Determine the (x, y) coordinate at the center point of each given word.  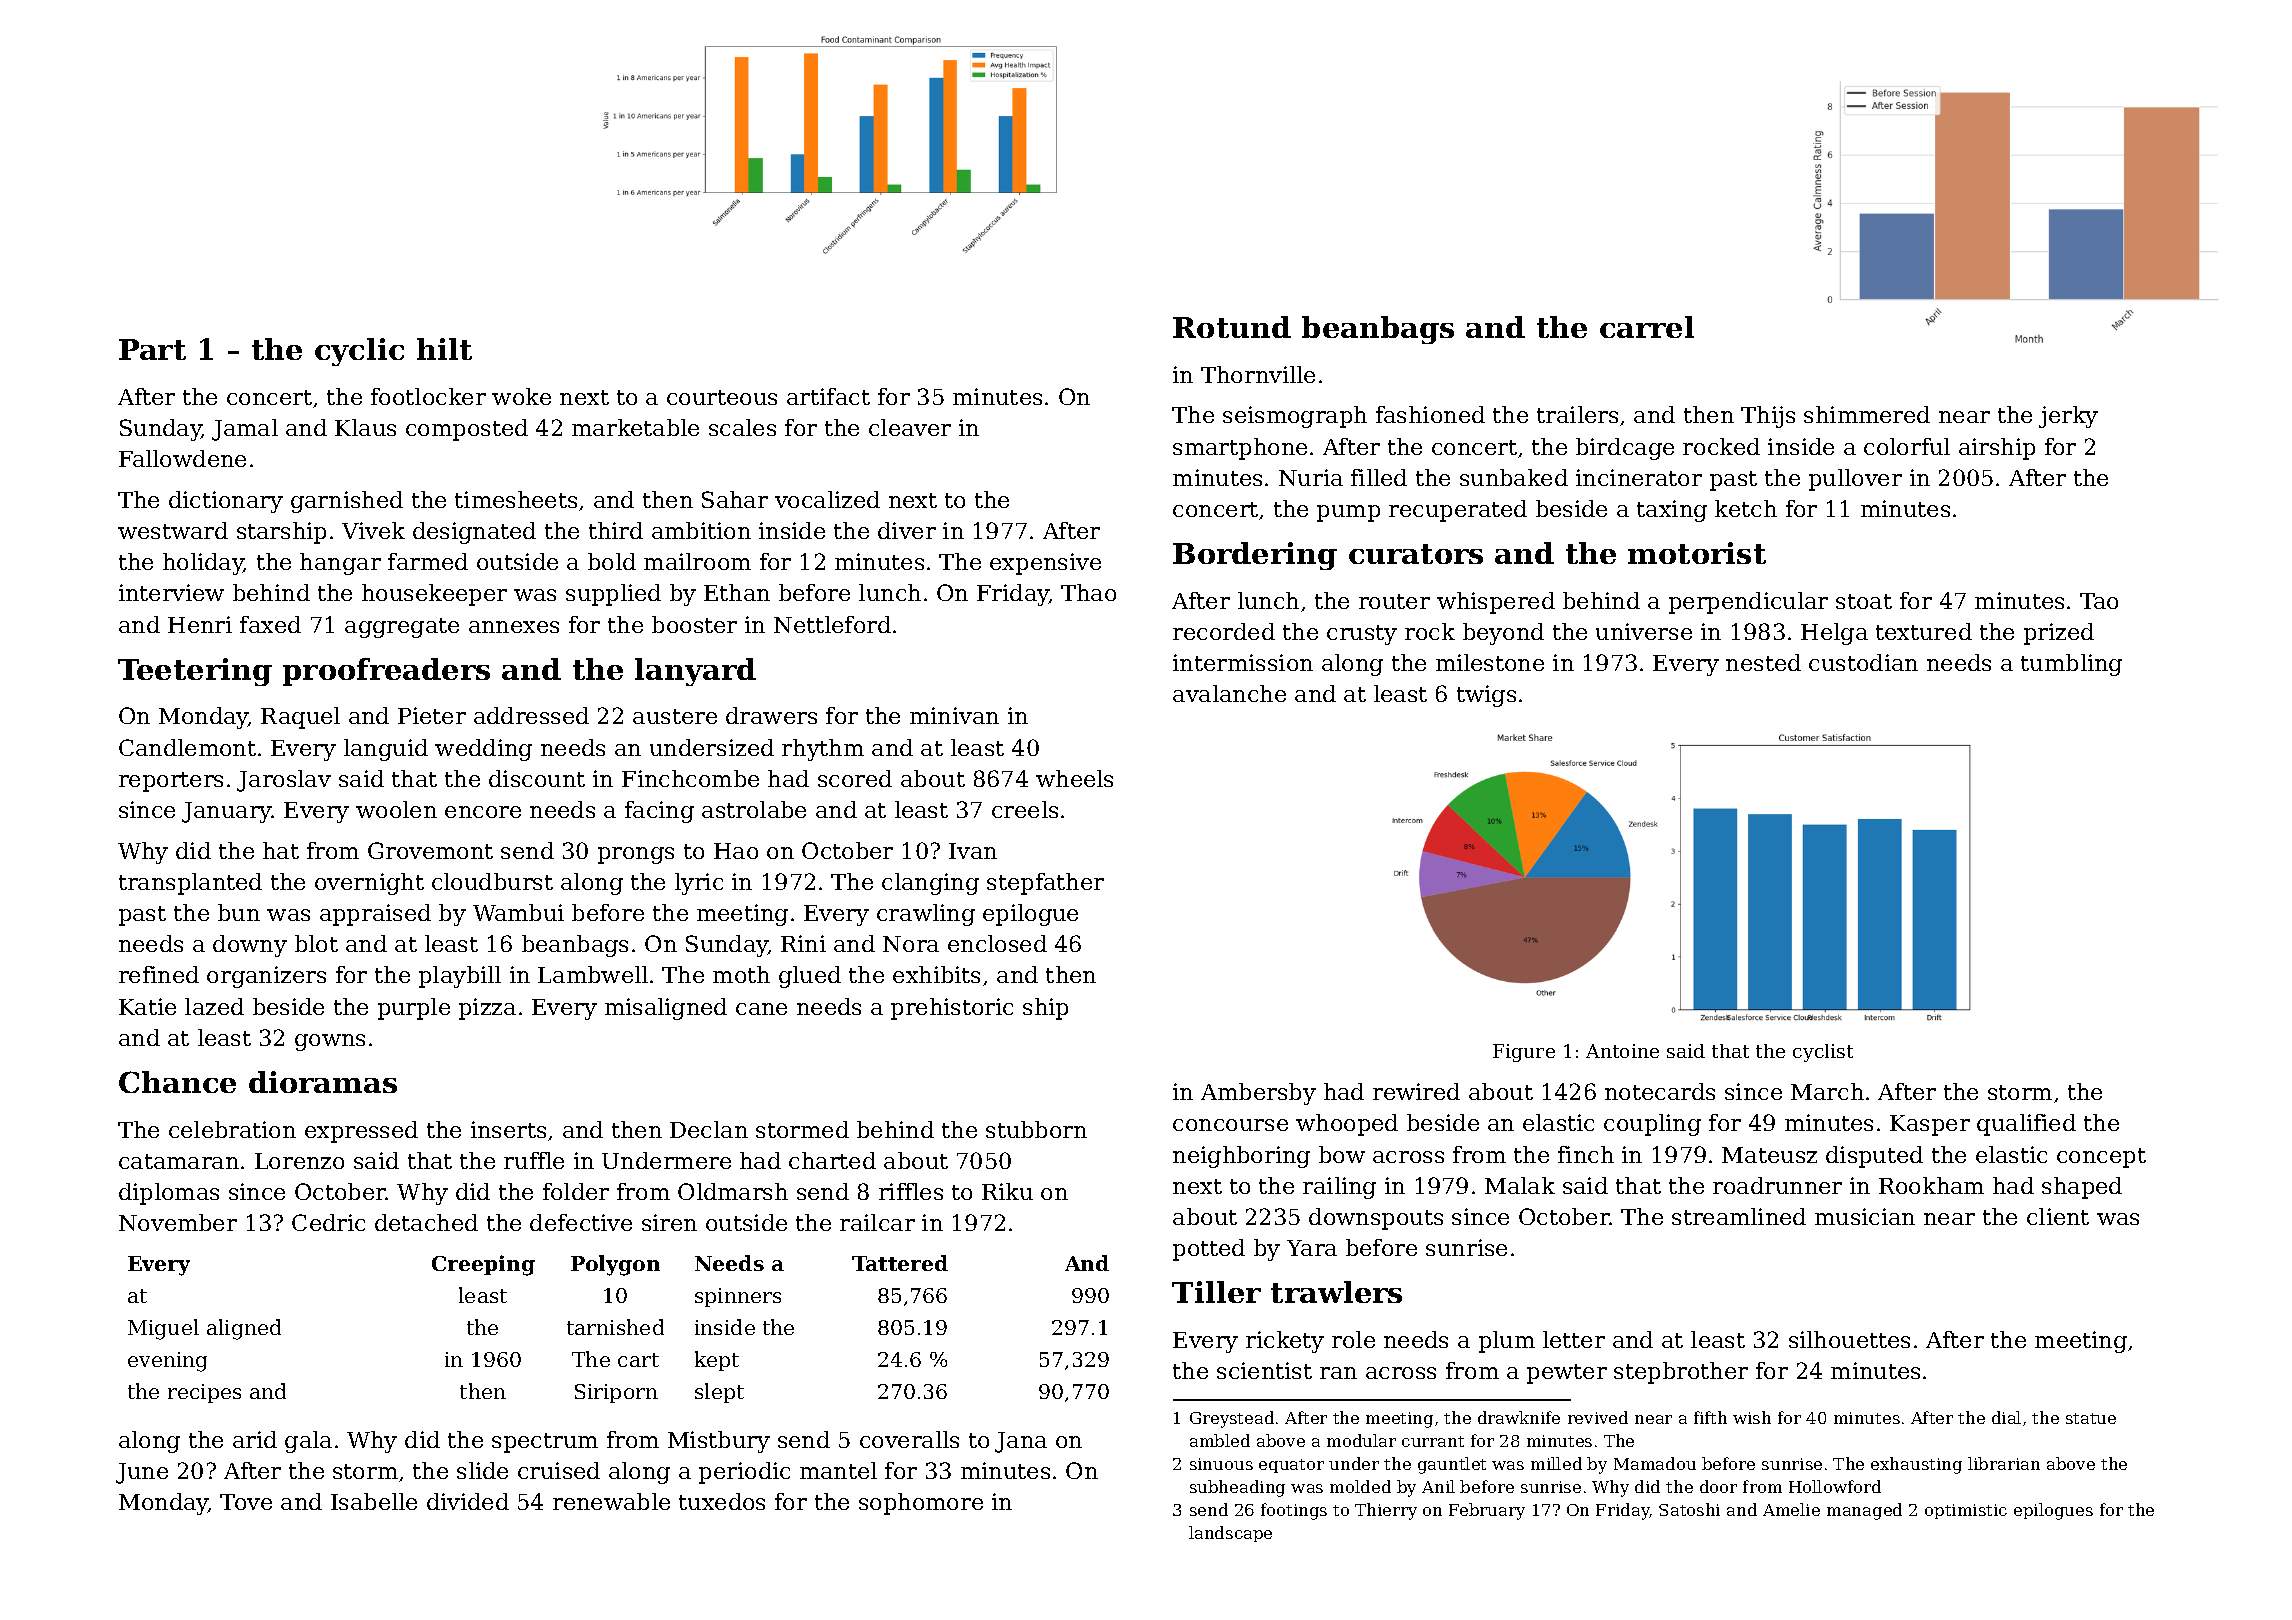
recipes (204, 1393)
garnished (347, 502)
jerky (2068, 417)
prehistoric (952, 1009)
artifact (828, 396)
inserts (508, 1129)
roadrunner (1777, 1185)
